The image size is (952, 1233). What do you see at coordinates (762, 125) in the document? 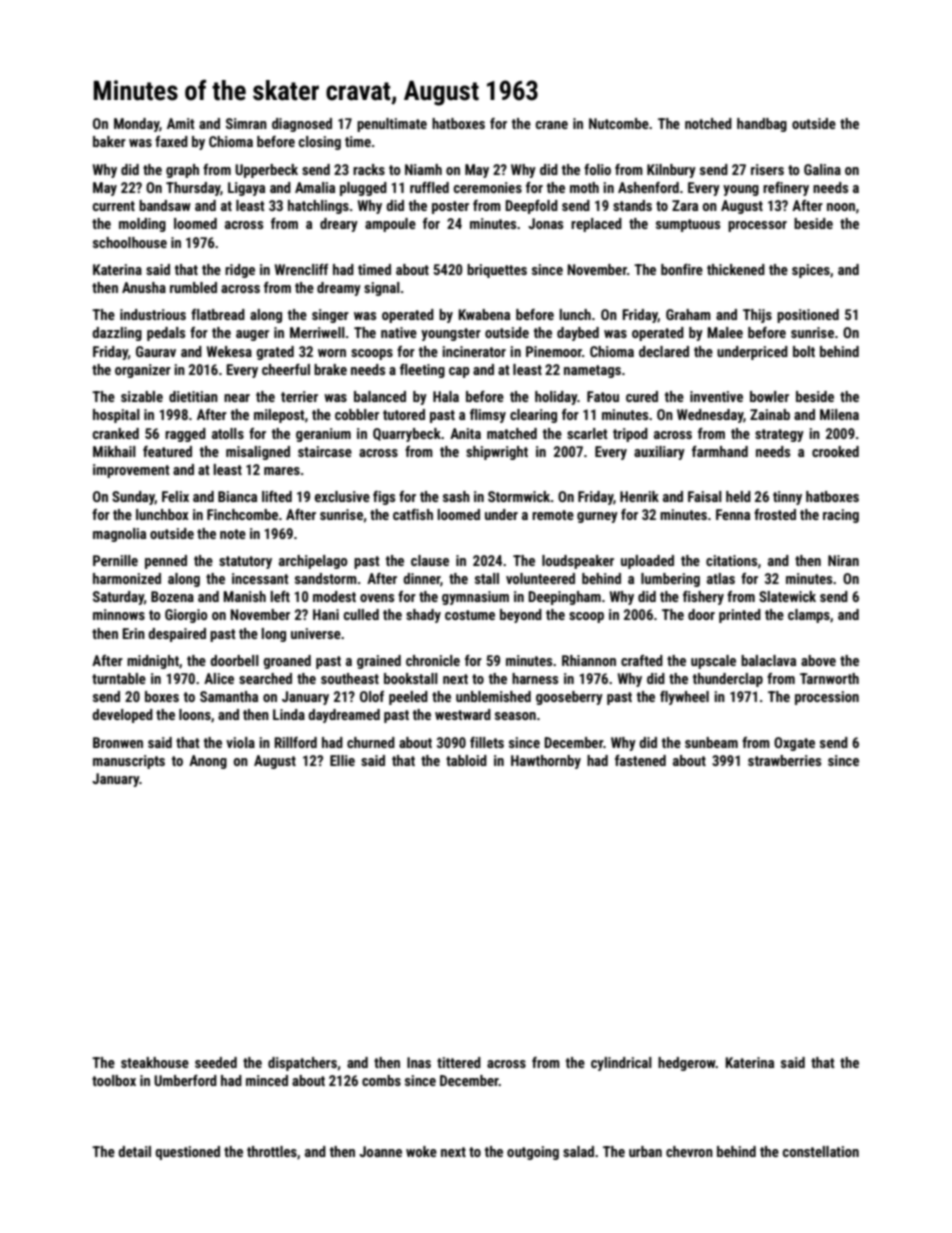
I see `handbag` at bounding box center [762, 125].
